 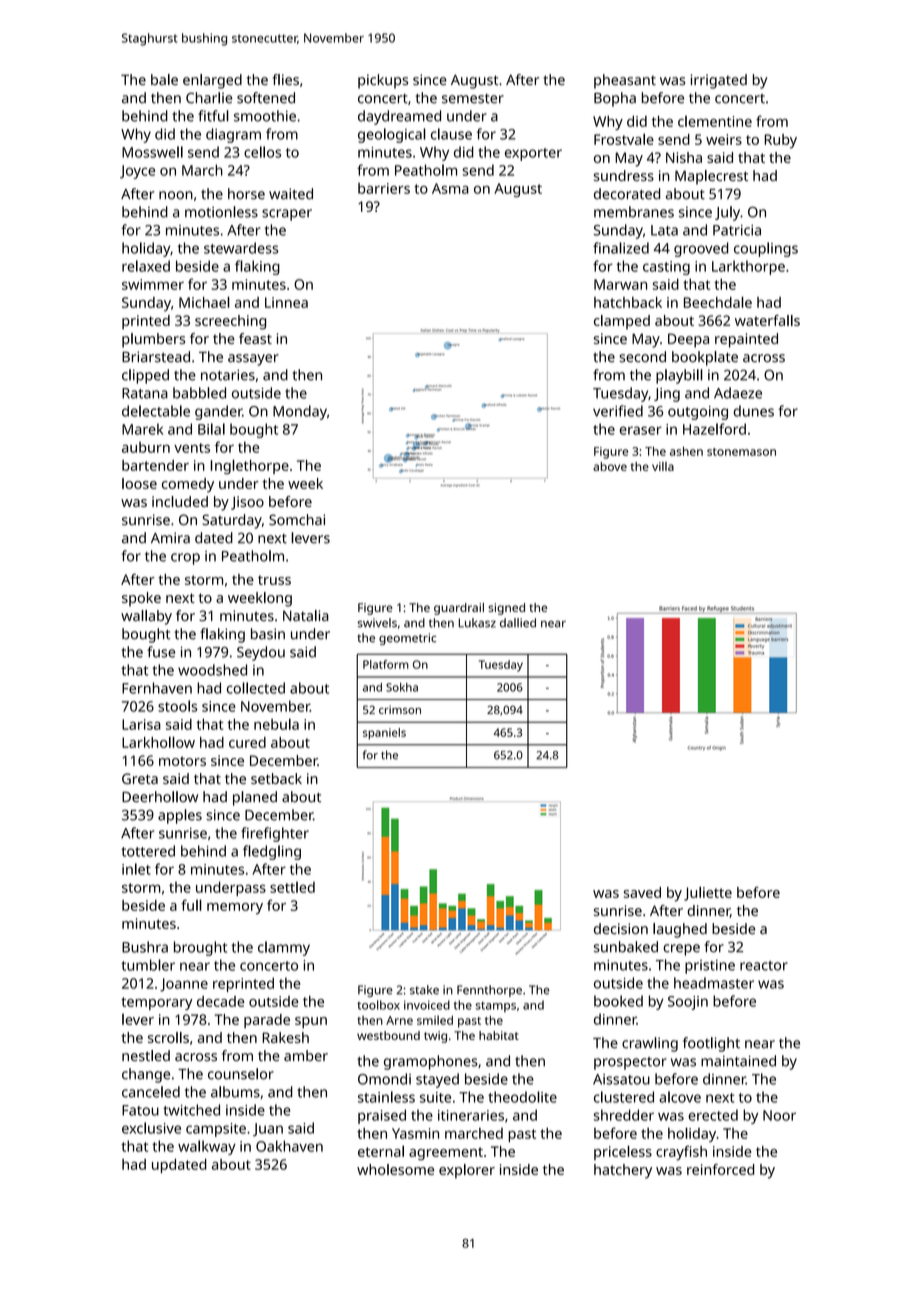 What do you see at coordinates (624, 139) in the document?
I see `Frostvale` at bounding box center [624, 139].
